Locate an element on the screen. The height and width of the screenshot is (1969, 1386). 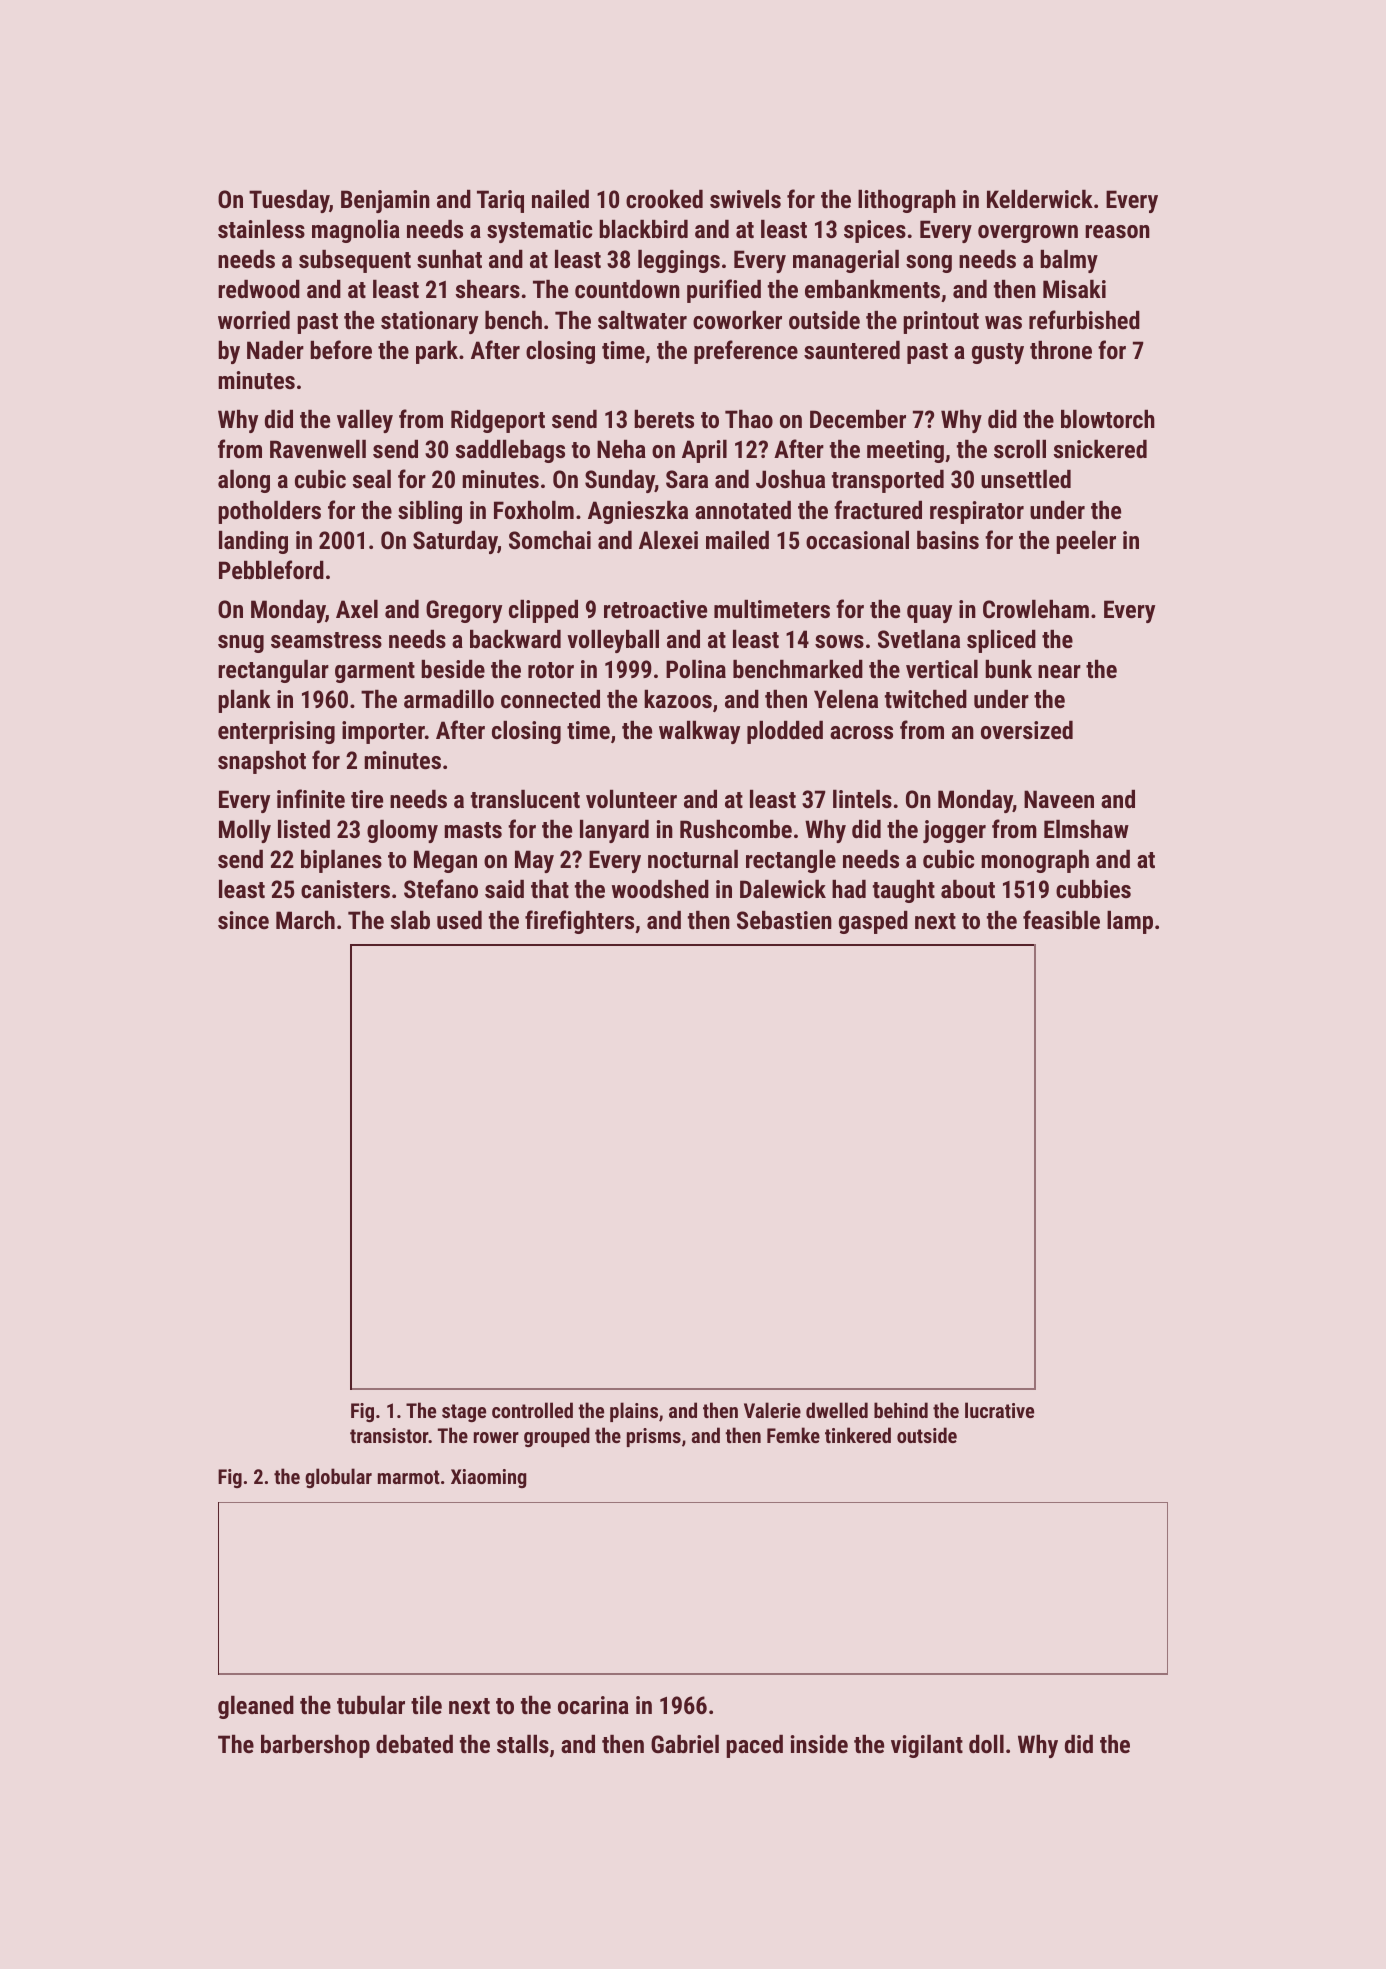
stalls is located at coordinates (523, 1744).
